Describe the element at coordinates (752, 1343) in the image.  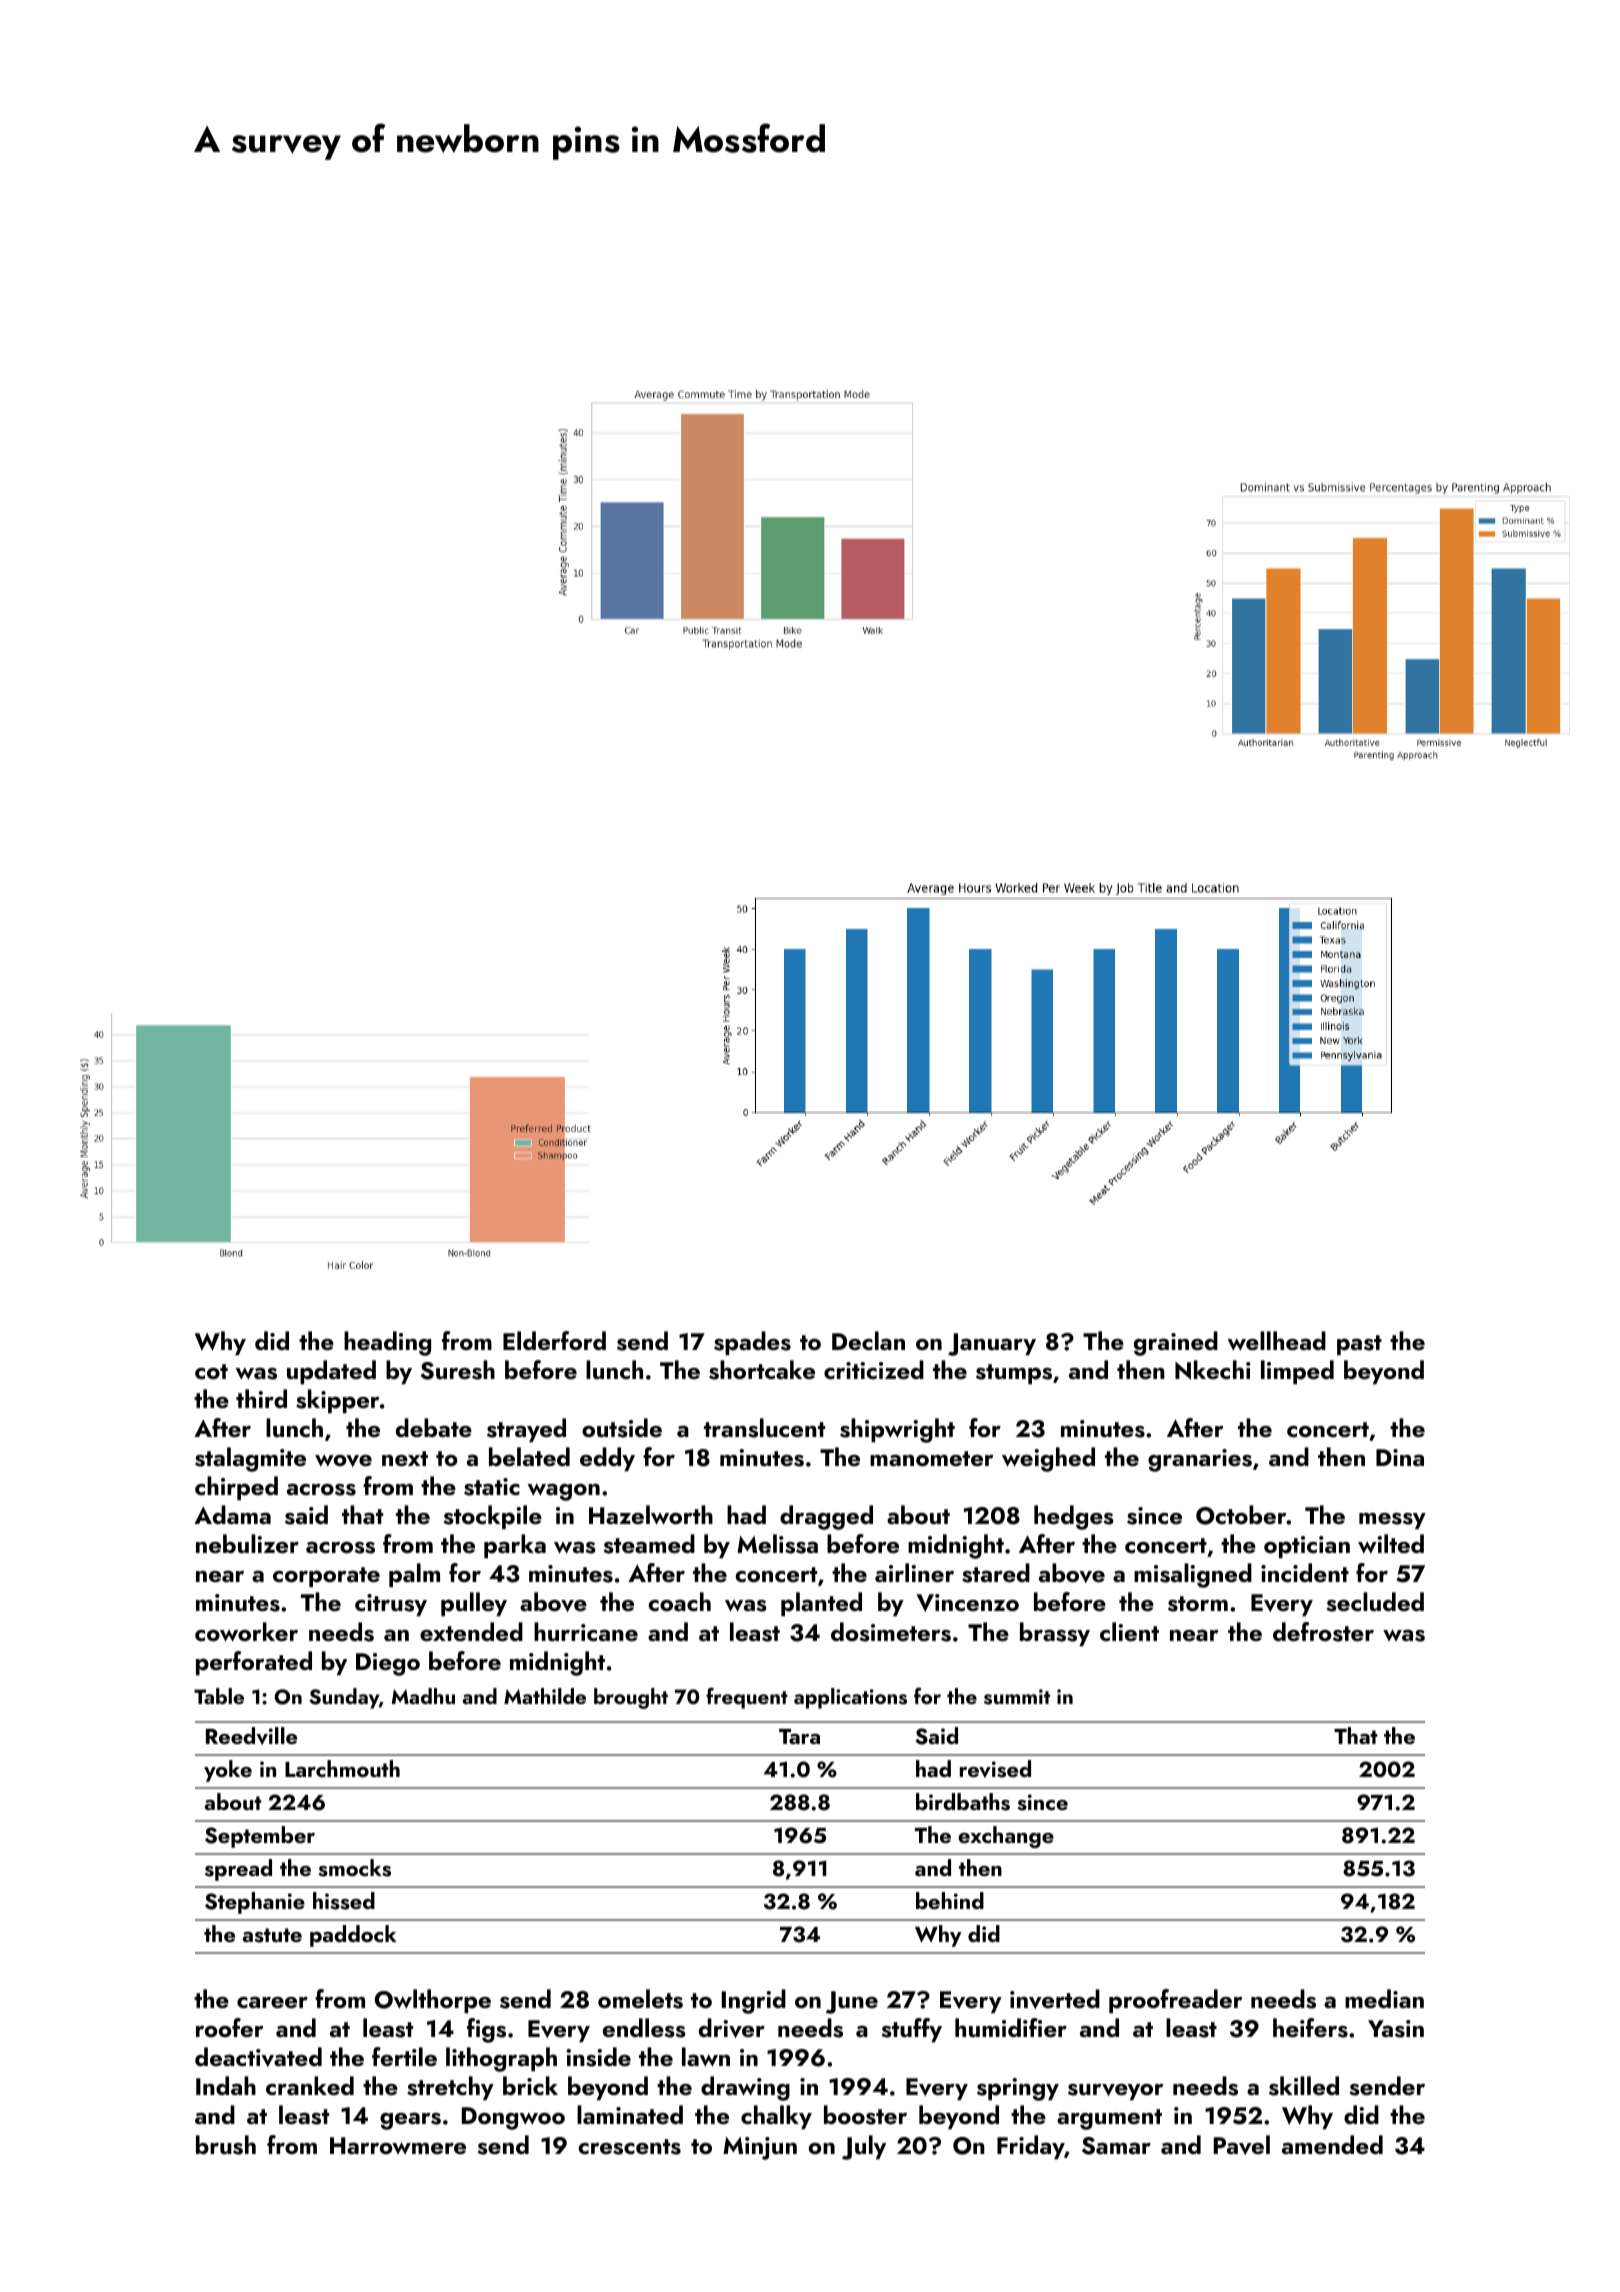
I see `spades` at that location.
